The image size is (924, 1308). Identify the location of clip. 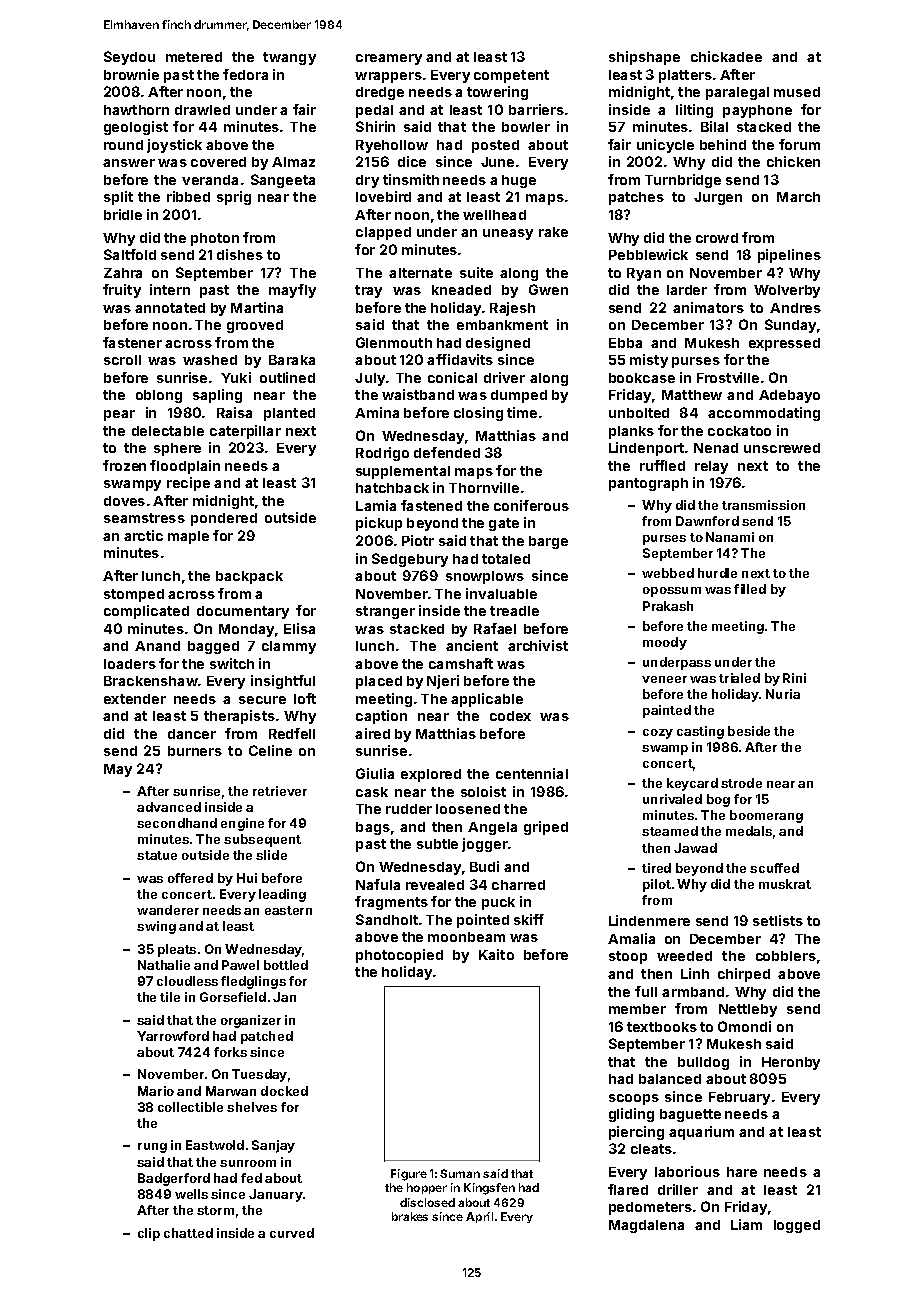
(149, 1234).
